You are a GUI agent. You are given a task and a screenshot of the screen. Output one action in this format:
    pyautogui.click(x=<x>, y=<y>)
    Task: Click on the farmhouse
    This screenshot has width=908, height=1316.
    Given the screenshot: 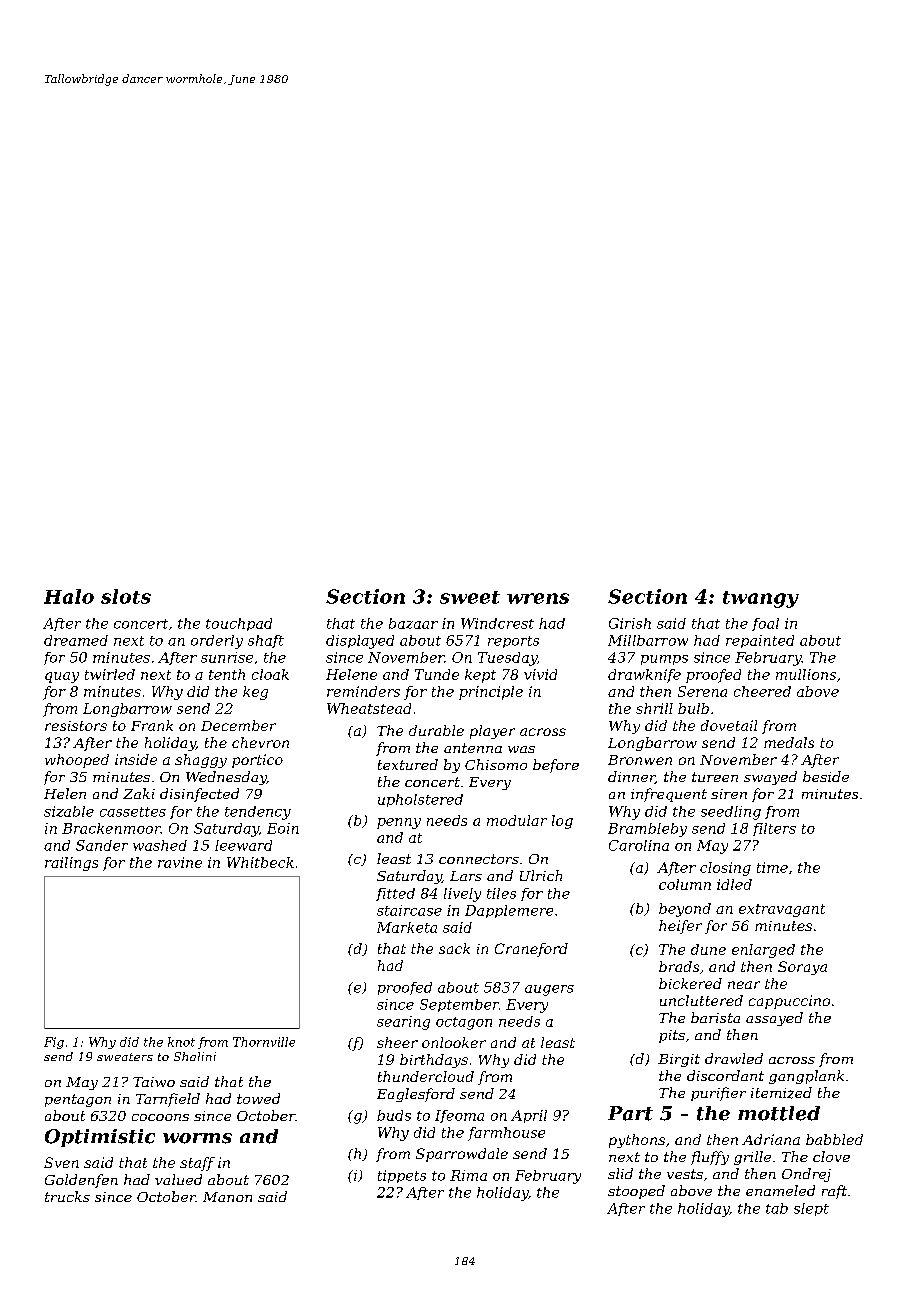 What is the action you would take?
    pyautogui.click(x=506, y=1134)
